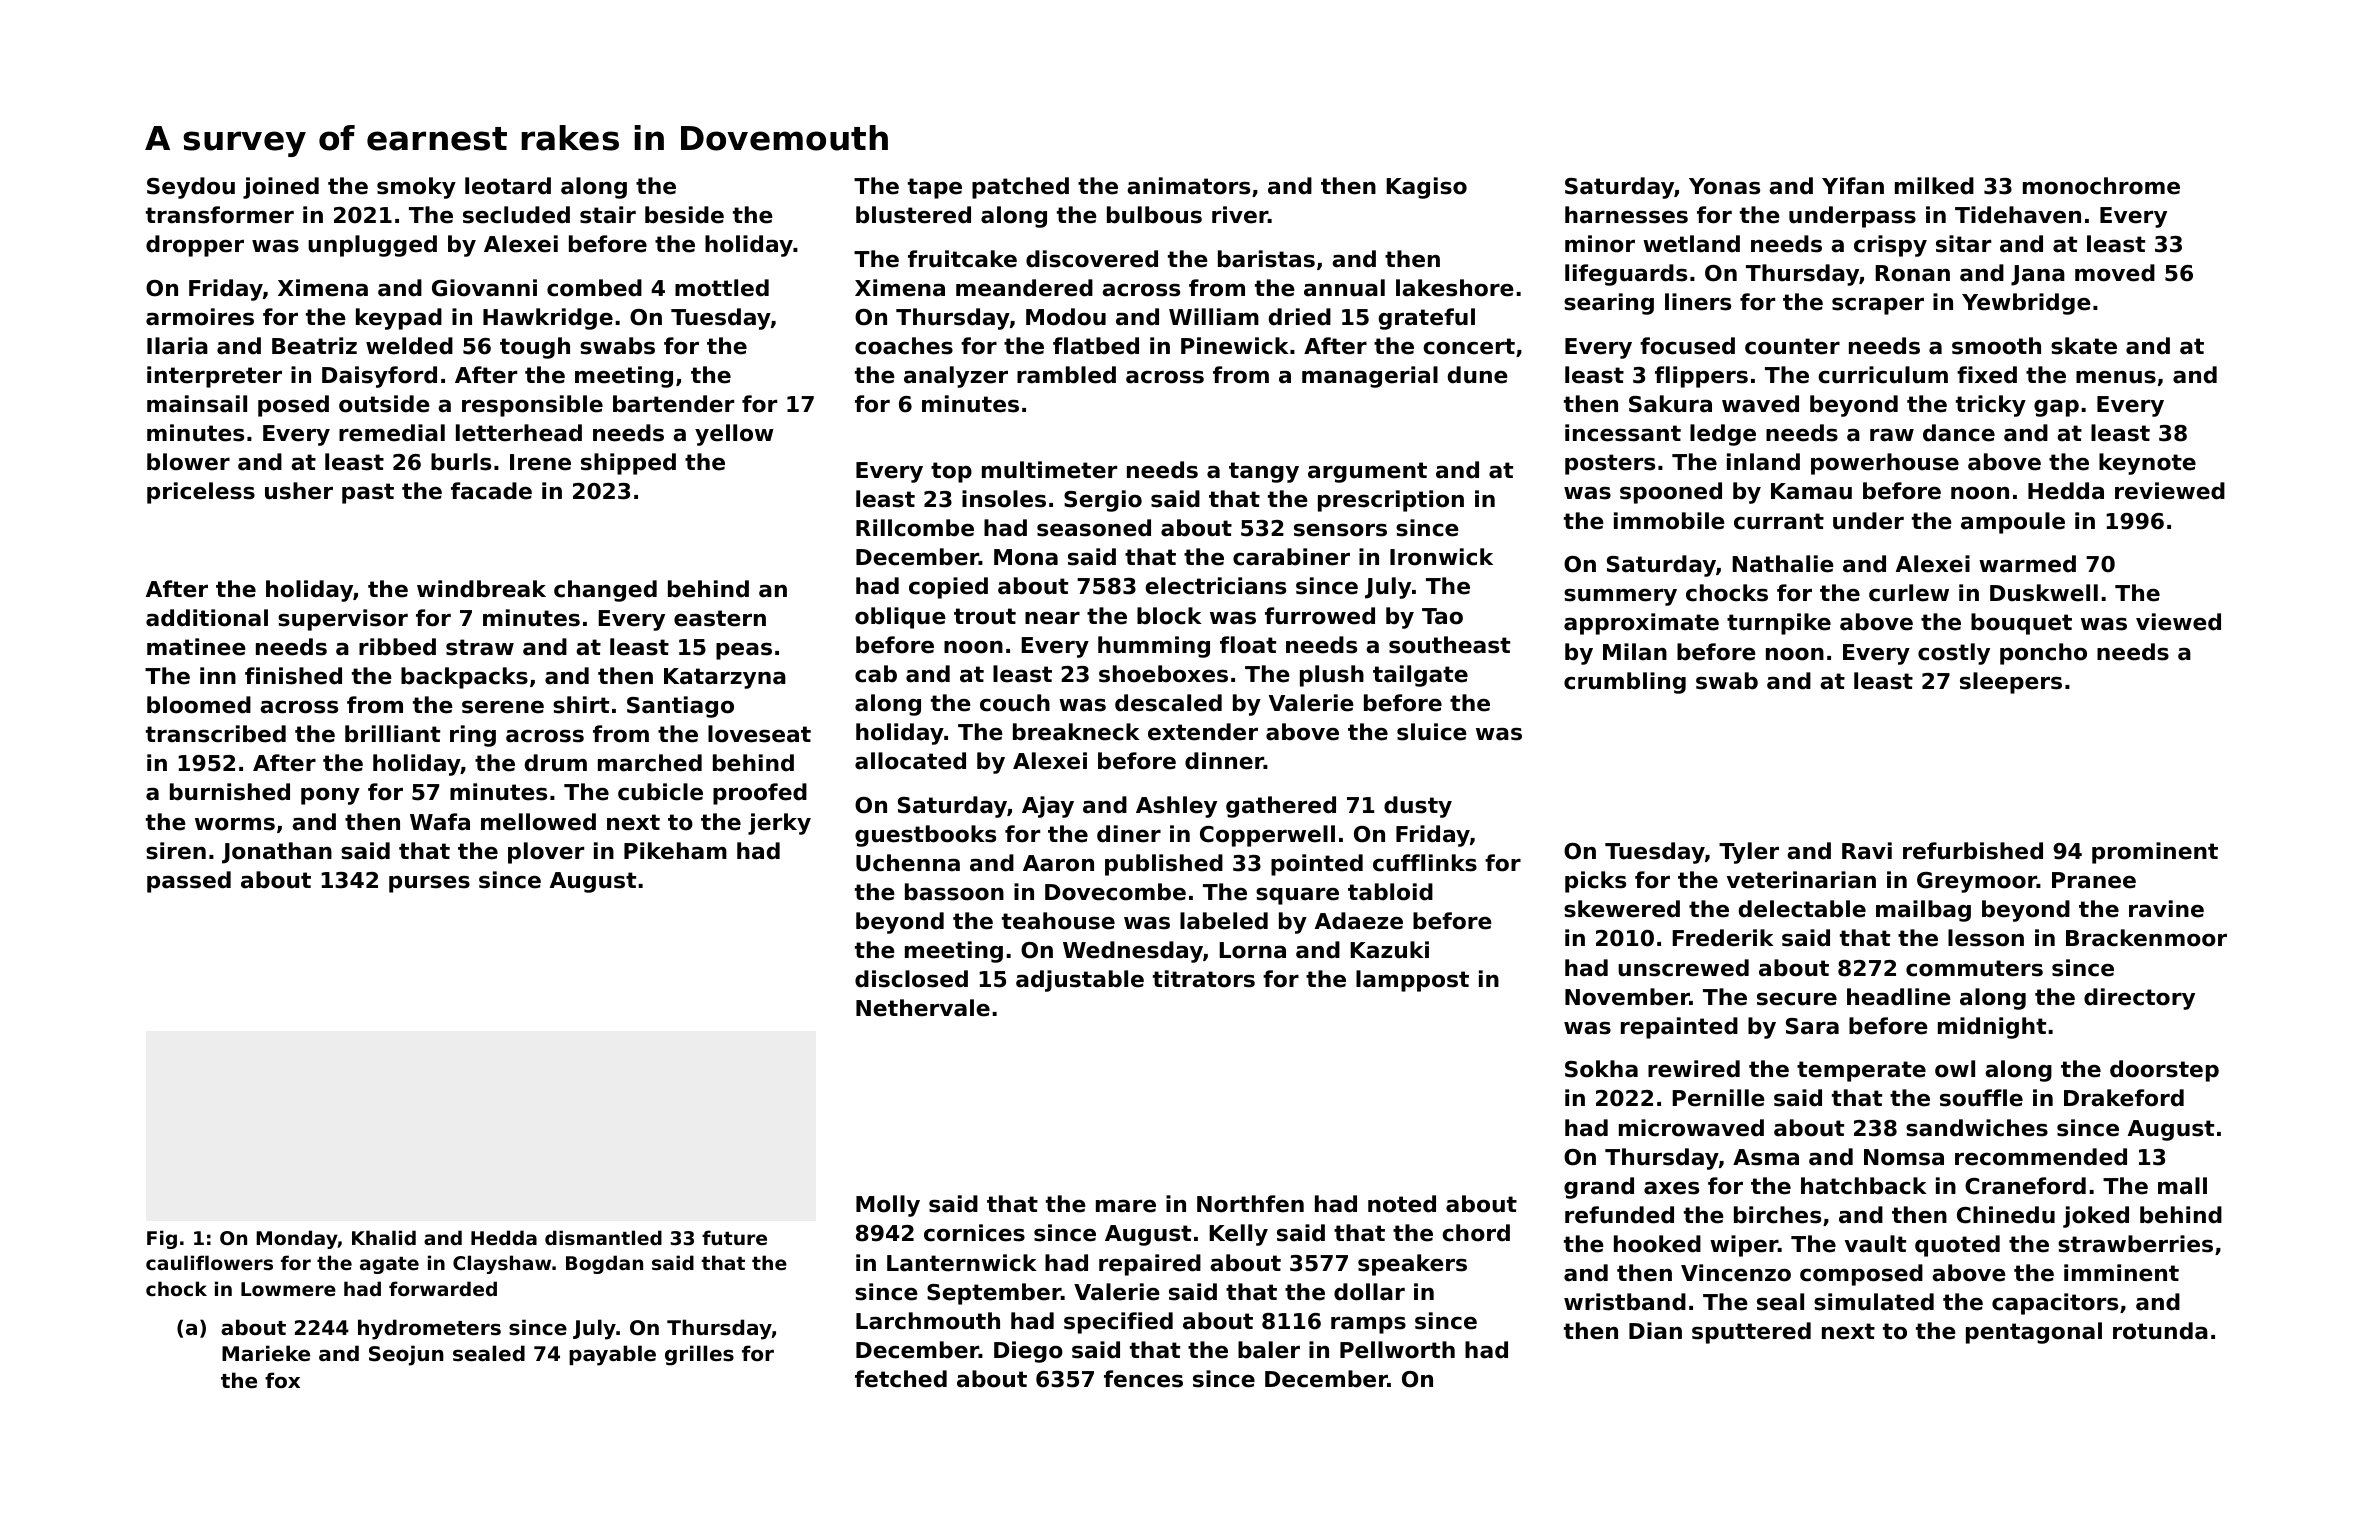 Image resolution: width=2380 pixels, height=1540 pixels. I want to click on baristas, so click(1266, 259).
